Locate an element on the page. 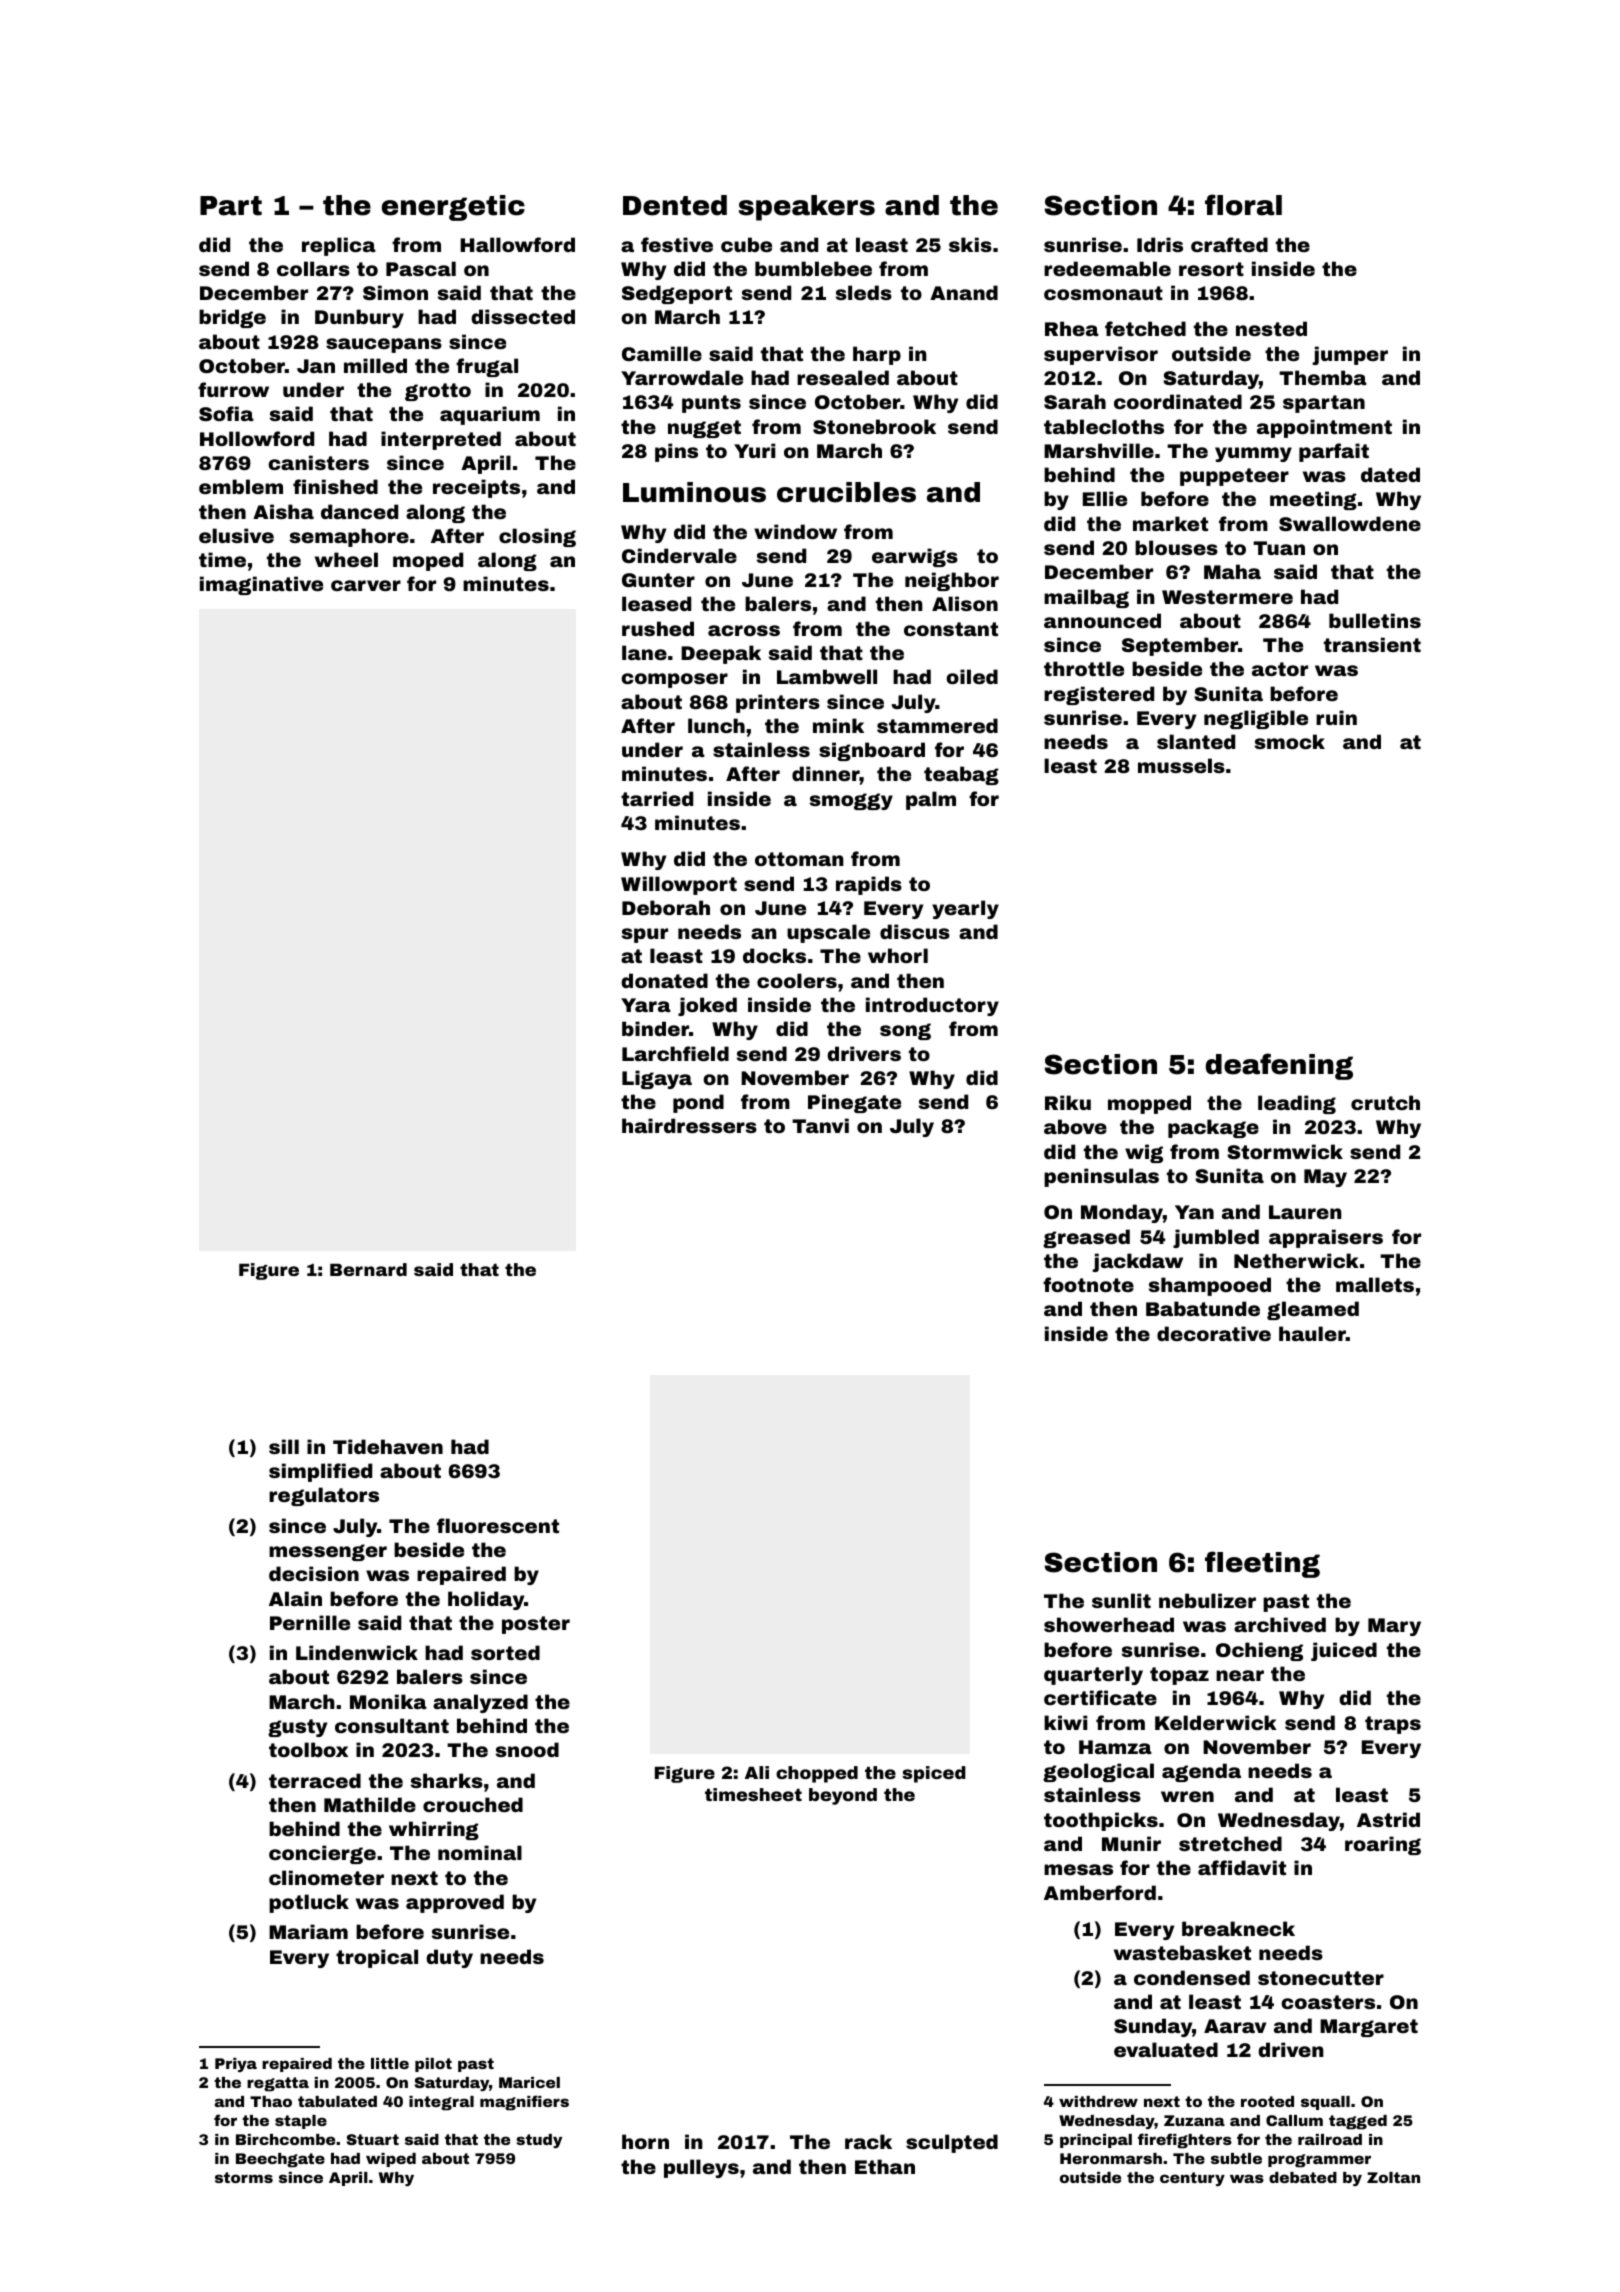 Image resolution: width=1620 pixels, height=2292 pixels. duty is located at coordinates (449, 1958).
